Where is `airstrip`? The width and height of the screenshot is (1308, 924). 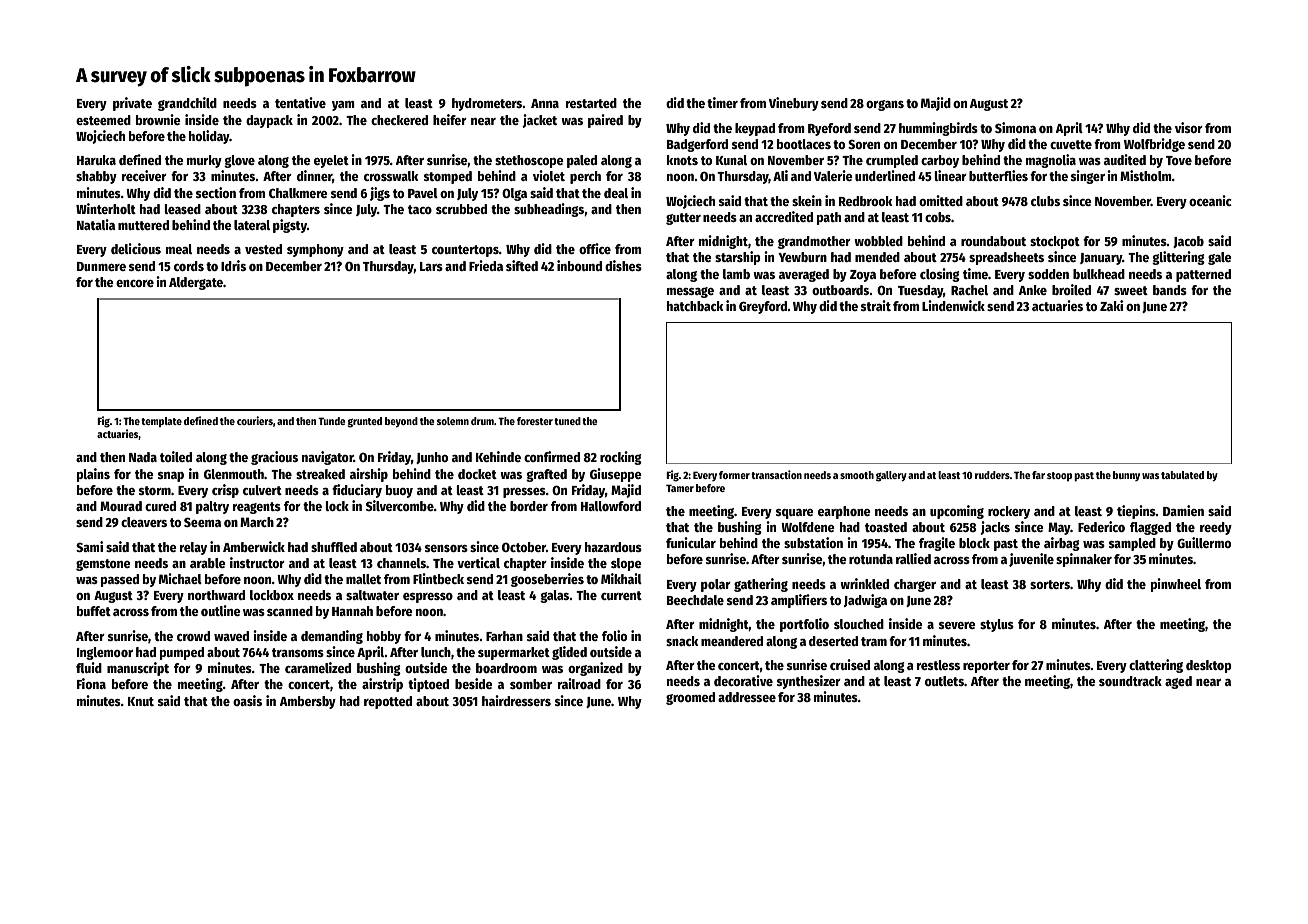 airstrip is located at coordinates (382, 685).
